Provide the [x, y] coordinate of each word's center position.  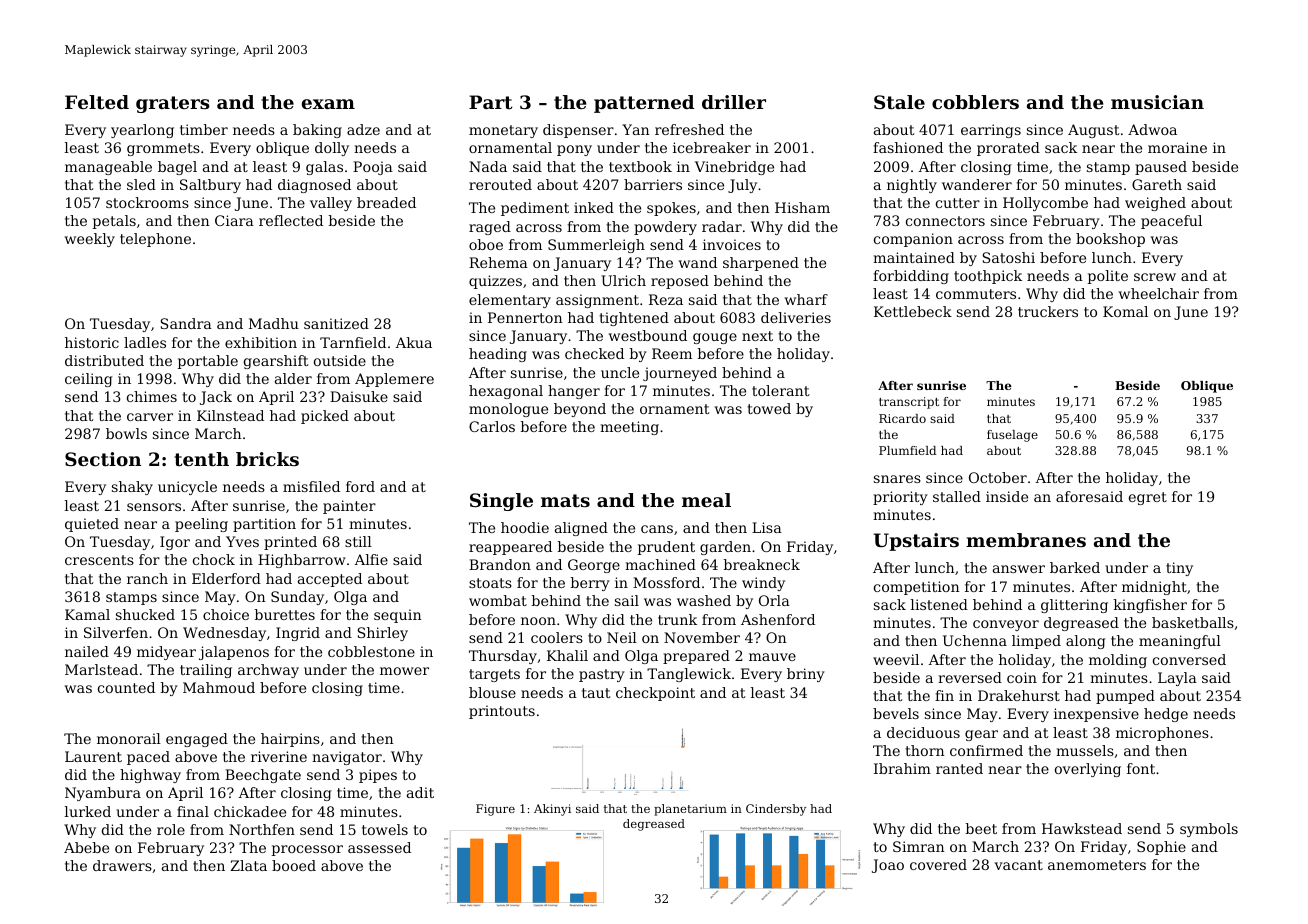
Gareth [1157, 184]
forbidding [911, 277]
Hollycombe [1045, 204]
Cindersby [776, 810]
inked [594, 207]
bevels [896, 713]
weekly [90, 240]
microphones [1162, 734]
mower [404, 671]
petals [114, 222]
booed [294, 865]
